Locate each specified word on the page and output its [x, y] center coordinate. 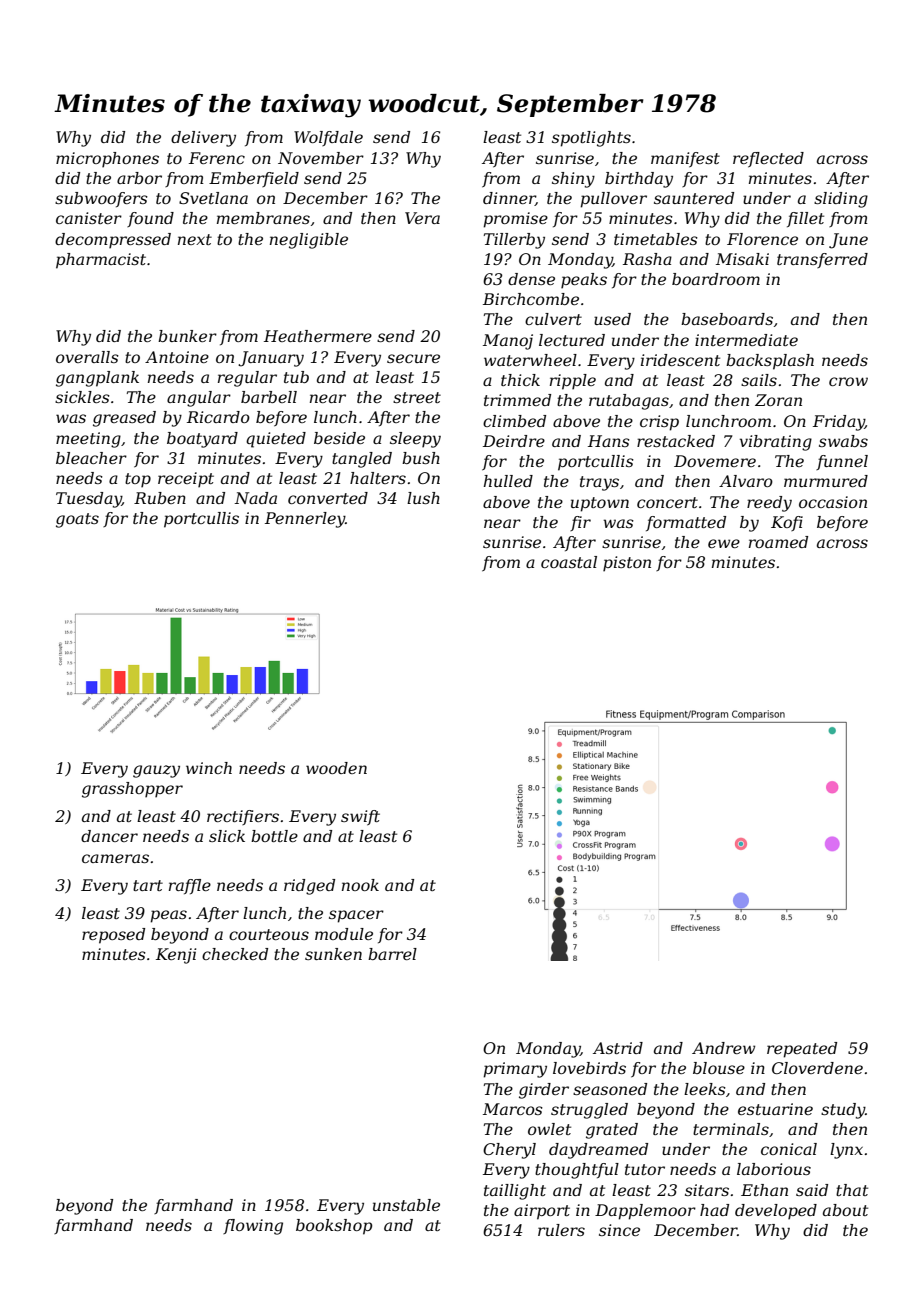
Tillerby [514, 241]
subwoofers [101, 199]
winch [209, 768]
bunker [187, 336]
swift [360, 817]
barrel [392, 954]
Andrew [723, 1048]
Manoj [508, 342]
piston [627, 564]
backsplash [770, 362]
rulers [561, 1230]
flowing [253, 1227]
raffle [190, 886]
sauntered [694, 198]
